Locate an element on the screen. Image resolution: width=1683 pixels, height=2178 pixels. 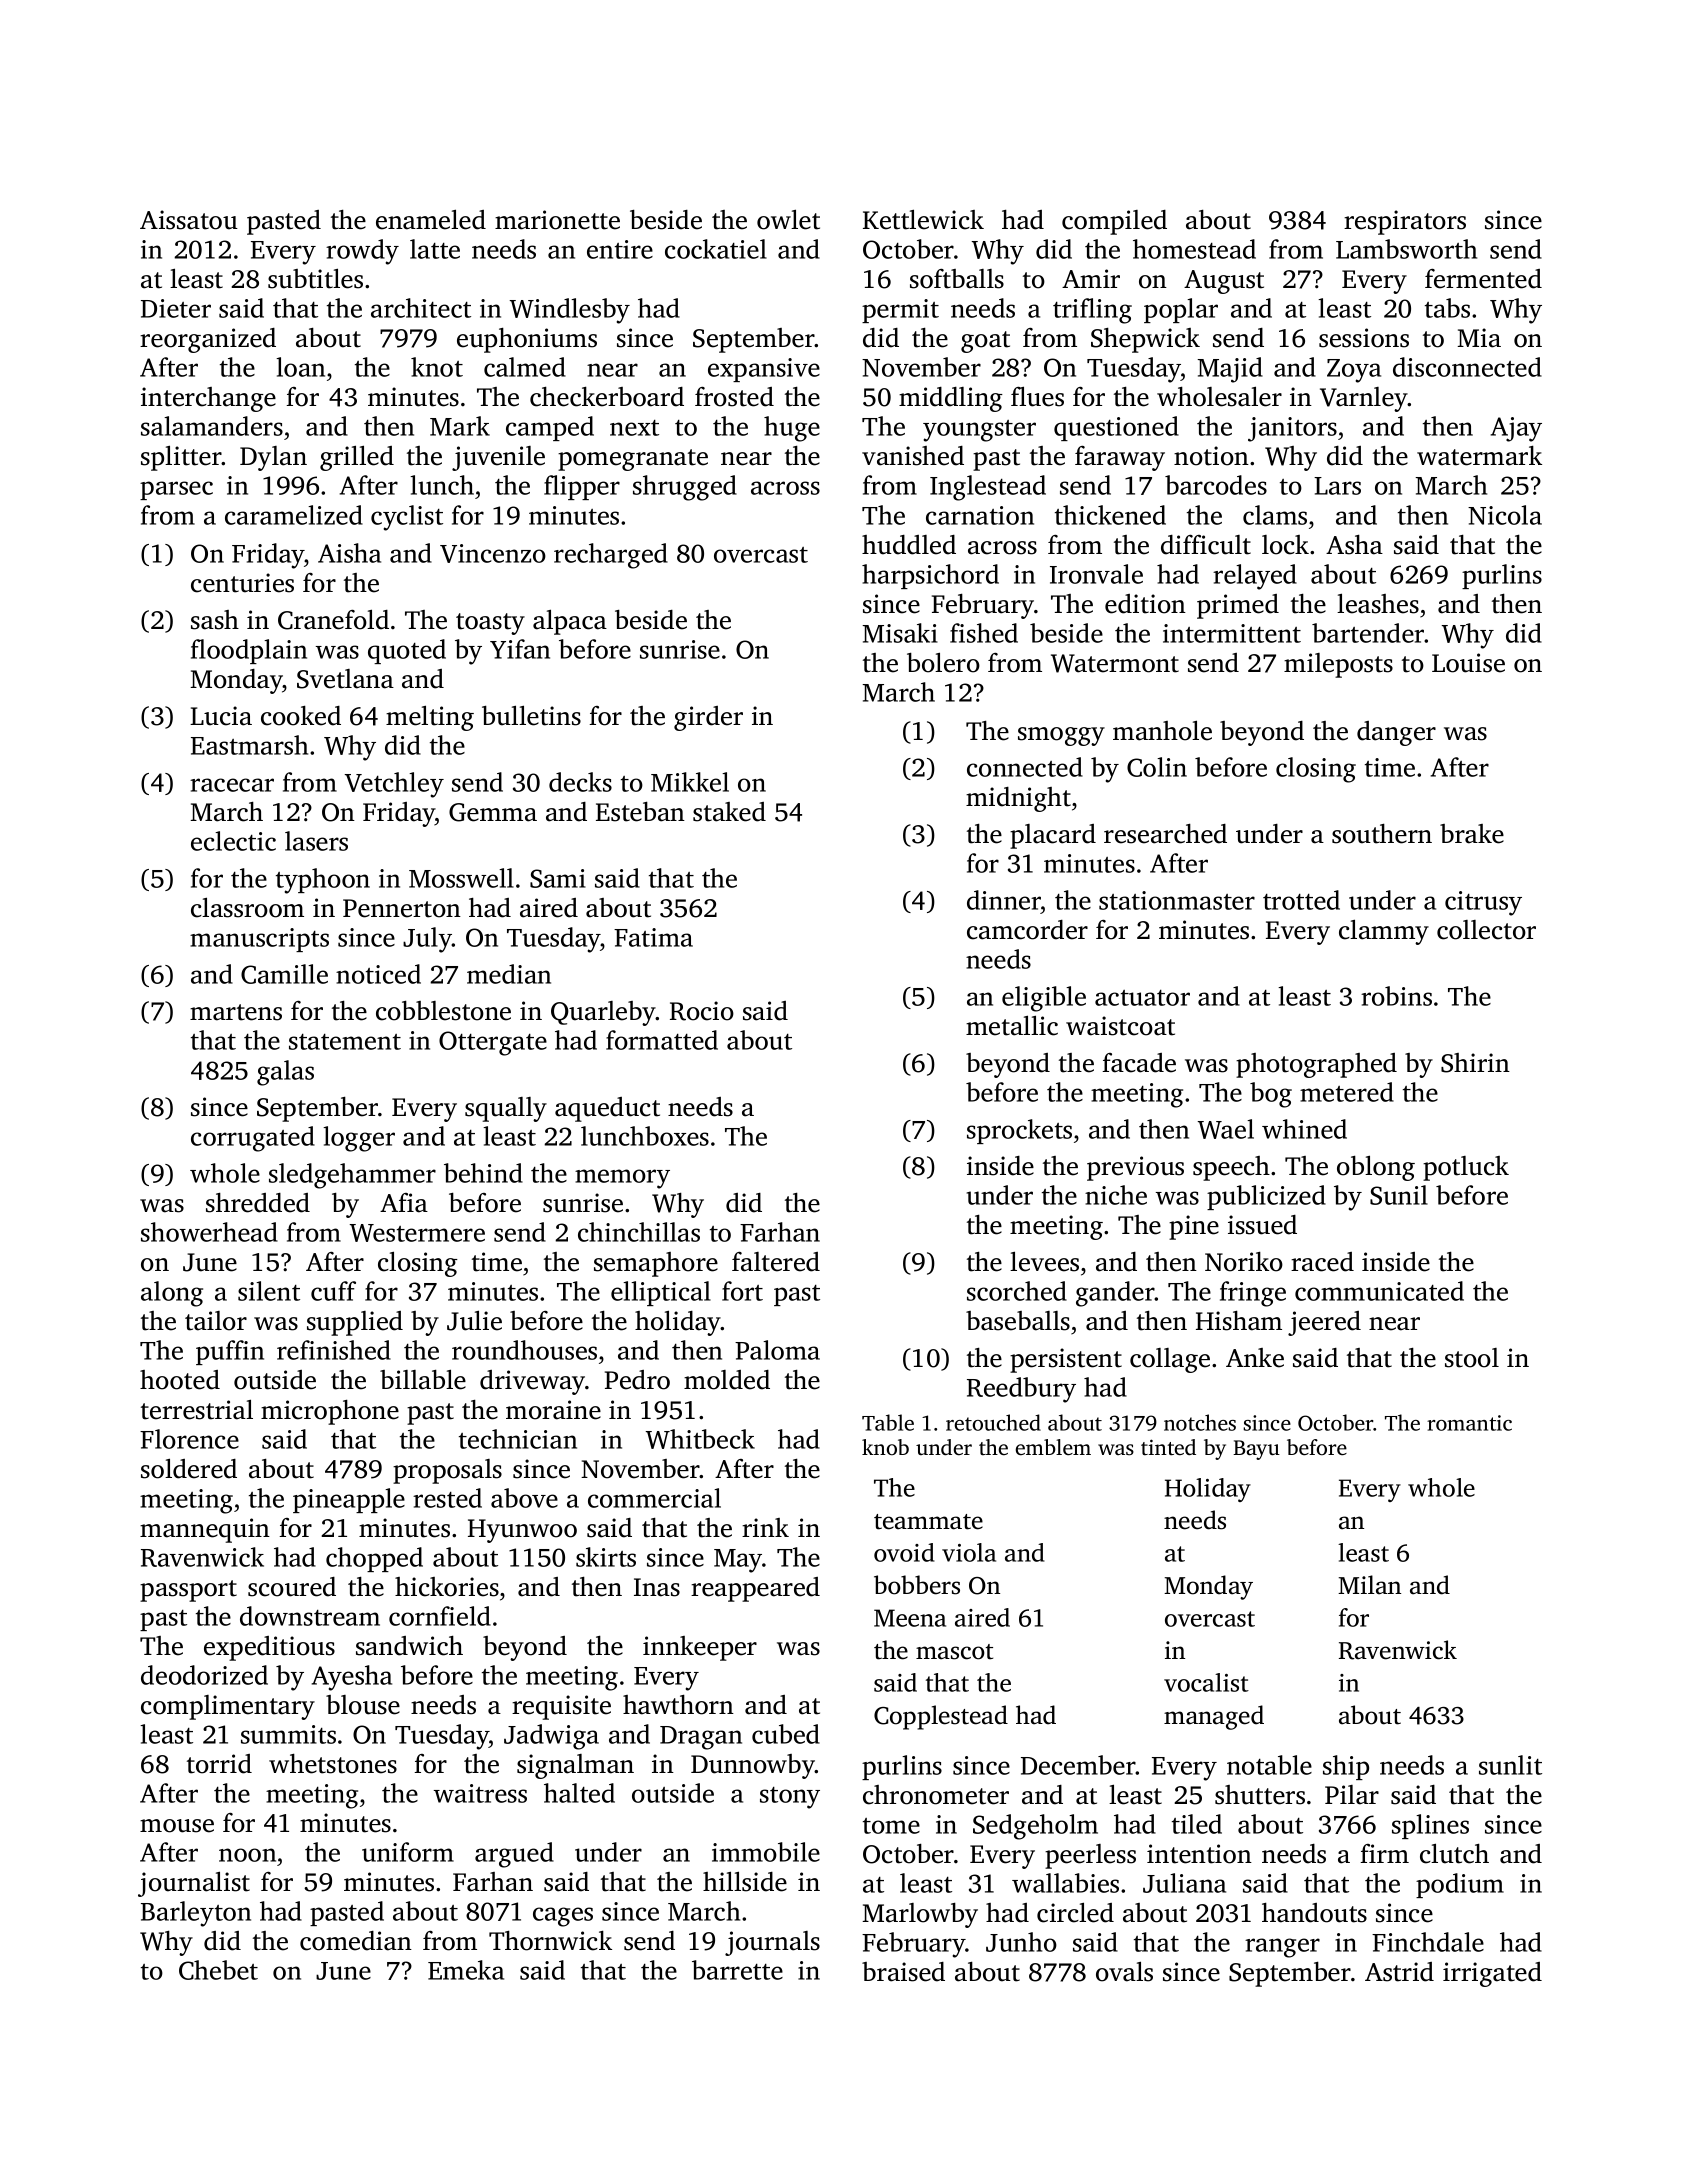
baseballs is located at coordinates (1018, 1321).
